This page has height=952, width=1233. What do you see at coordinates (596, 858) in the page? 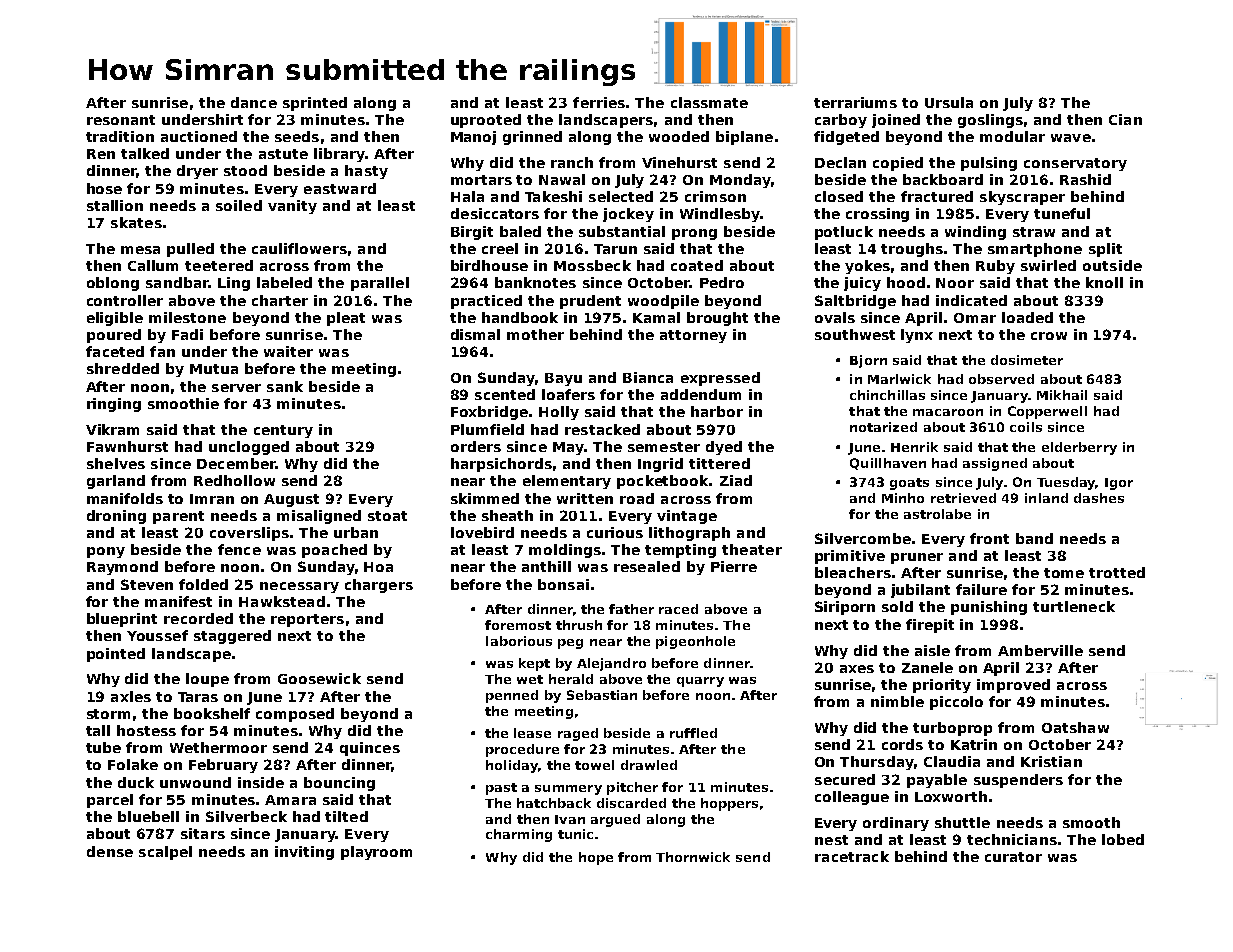
I see `hope` at bounding box center [596, 858].
